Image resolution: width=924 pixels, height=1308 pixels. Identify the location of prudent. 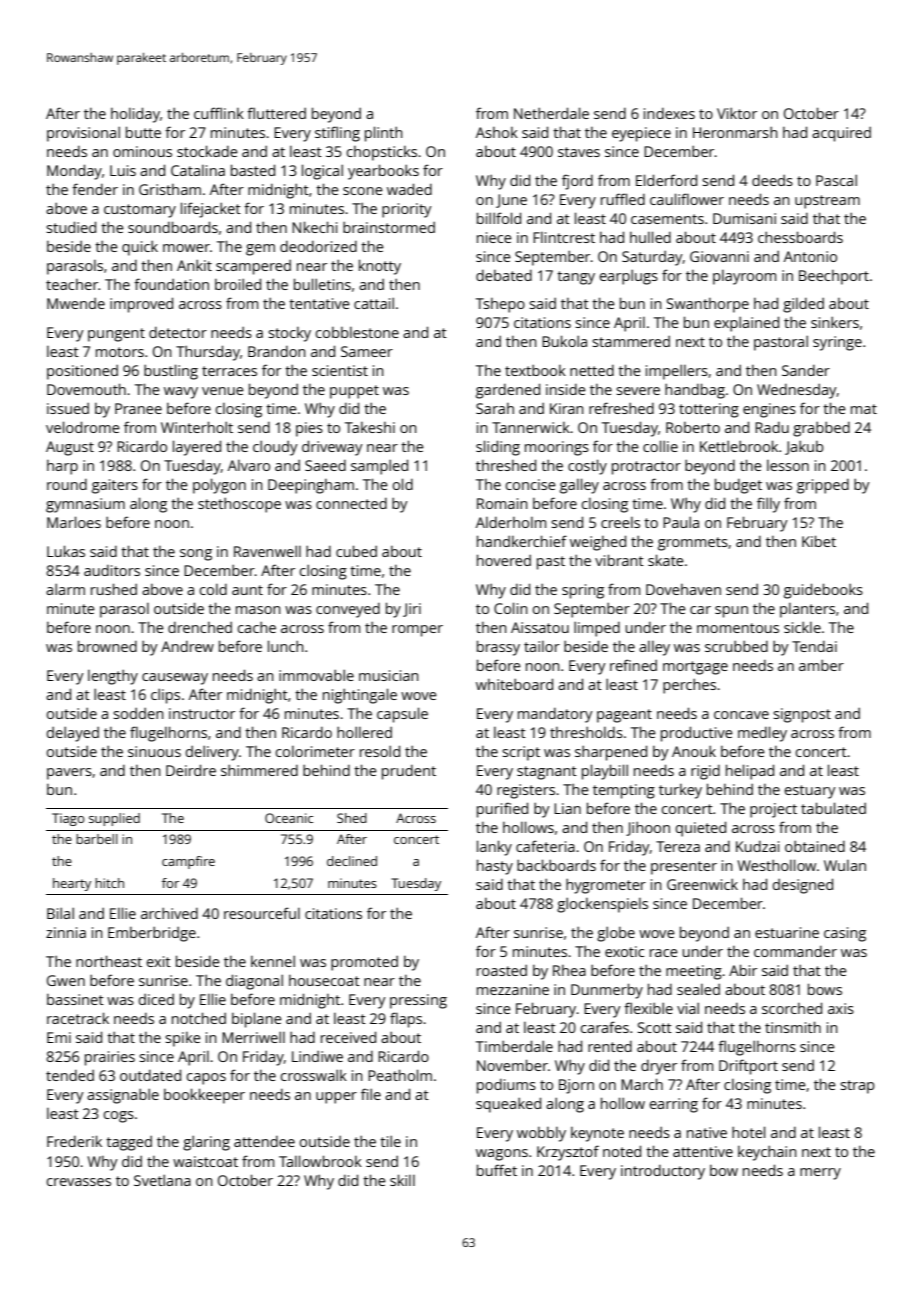
(409, 772).
